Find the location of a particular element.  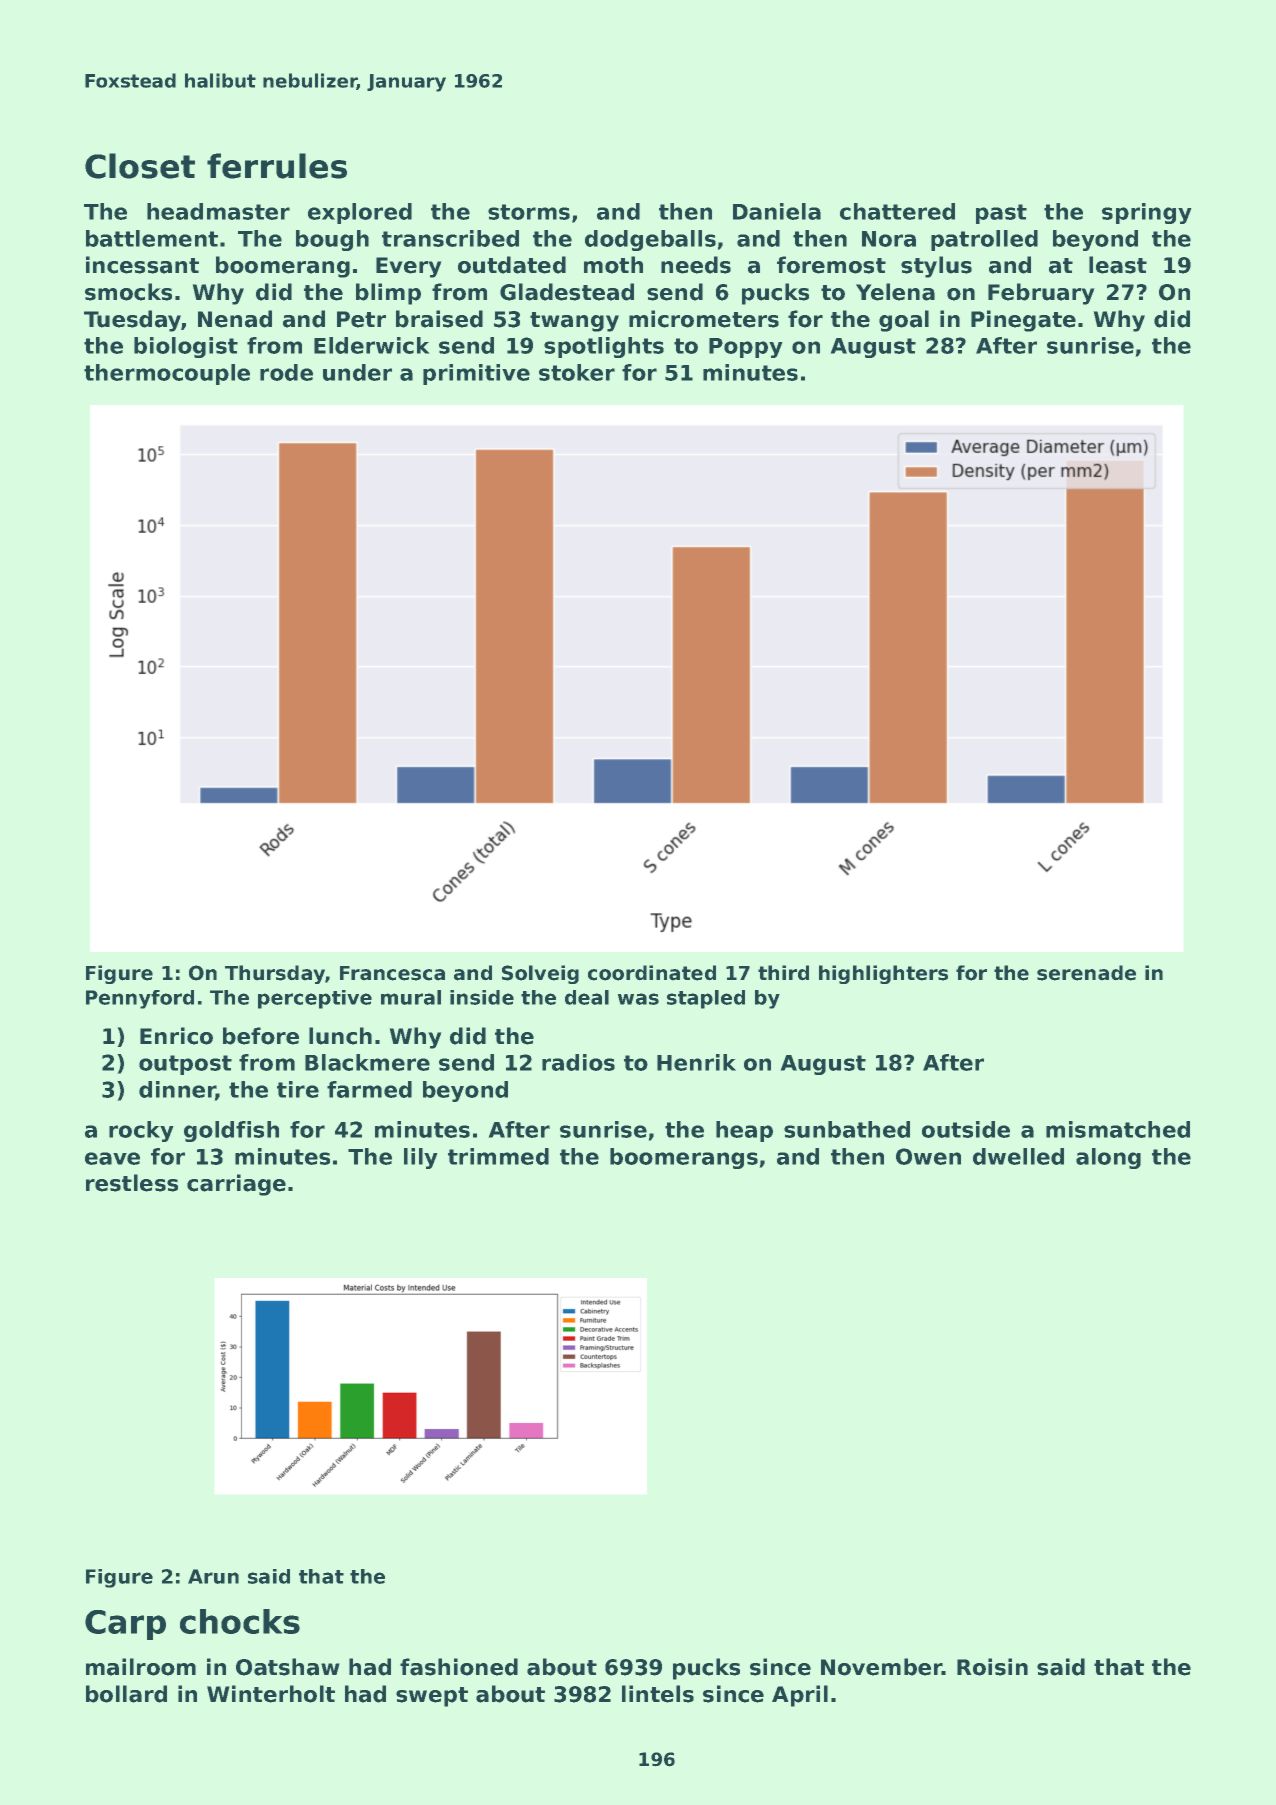

fashioned is located at coordinates (459, 1667).
